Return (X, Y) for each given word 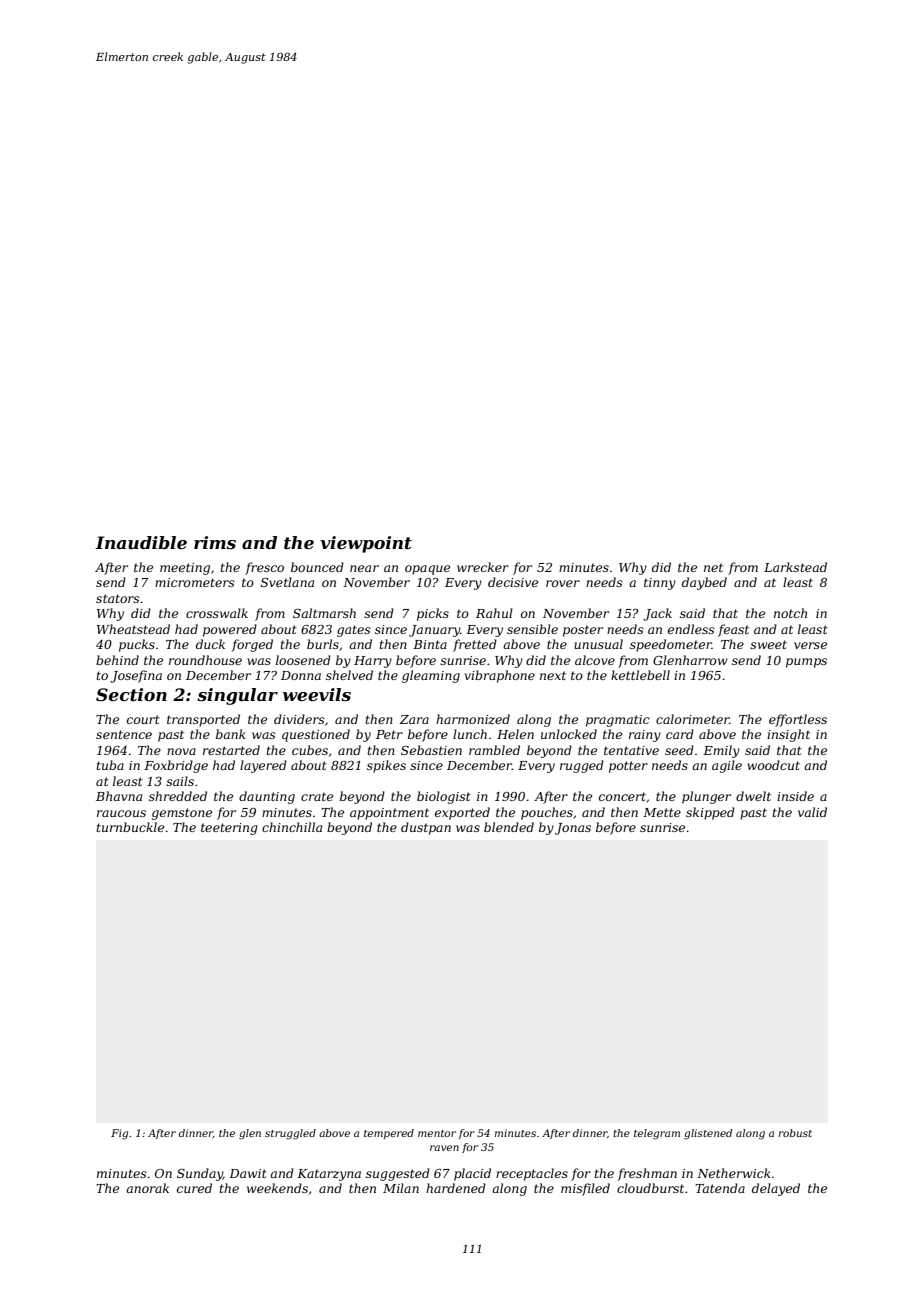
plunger (706, 797)
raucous (121, 813)
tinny (660, 584)
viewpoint (366, 544)
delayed (776, 1189)
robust (795, 1133)
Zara (414, 719)
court (143, 719)
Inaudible (141, 542)
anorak (147, 1188)
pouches (547, 813)
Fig (119, 1134)
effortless (798, 720)
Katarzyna (329, 1175)
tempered (389, 1134)
